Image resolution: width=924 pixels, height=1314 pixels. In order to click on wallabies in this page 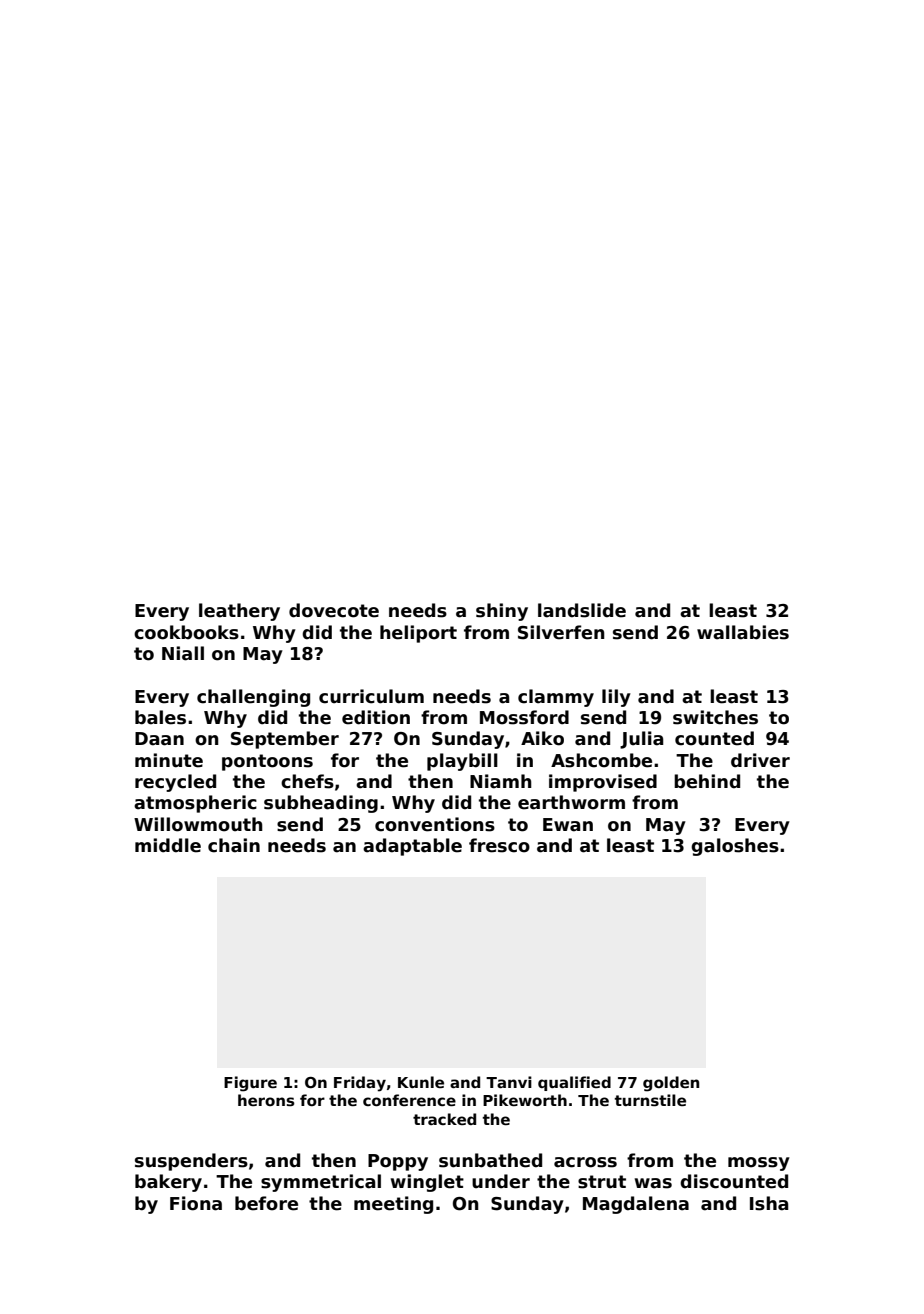, I will do `click(743, 632)`.
